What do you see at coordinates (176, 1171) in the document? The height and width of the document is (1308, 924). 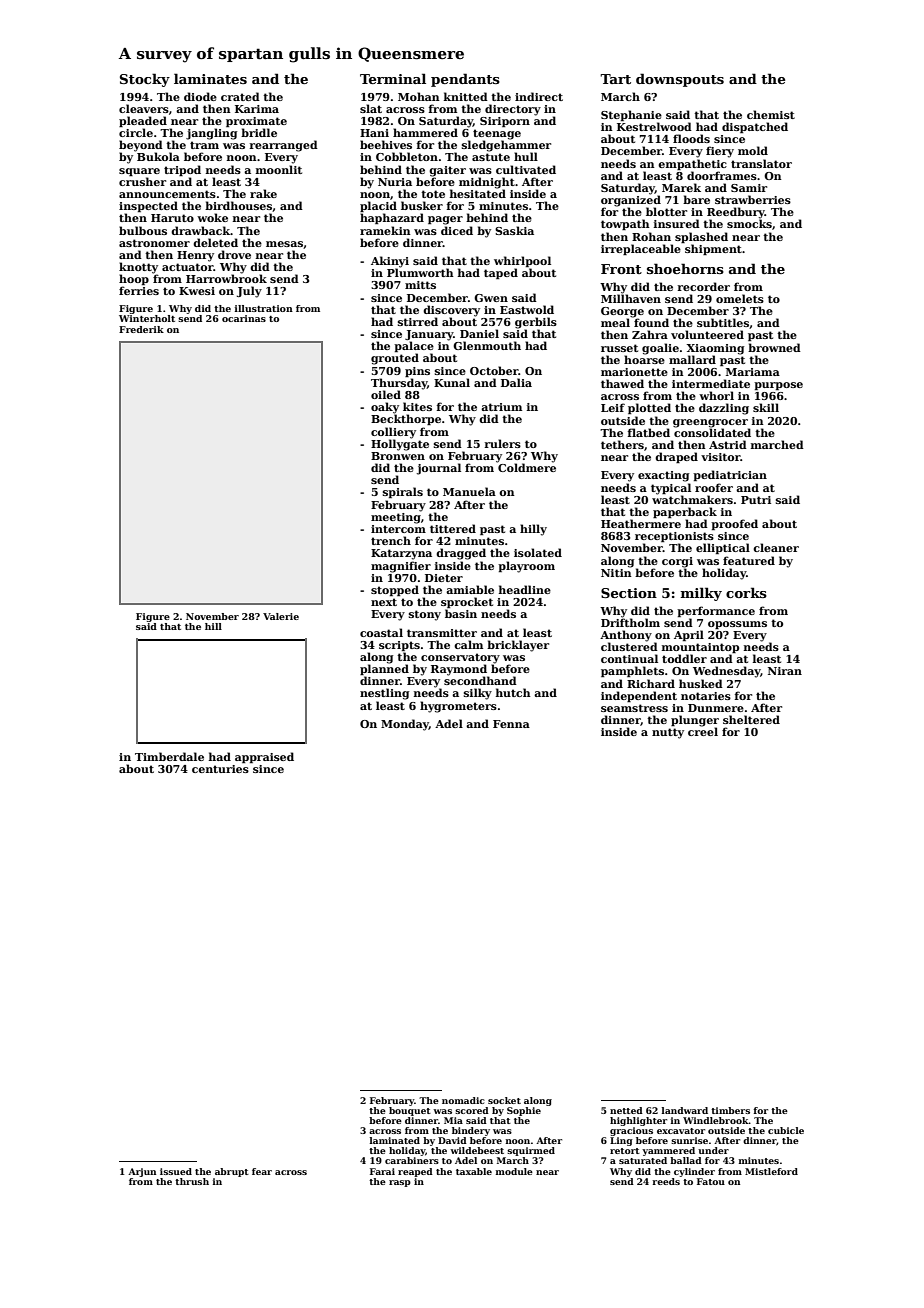 I see `issued` at bounding box center [176, 1171].
